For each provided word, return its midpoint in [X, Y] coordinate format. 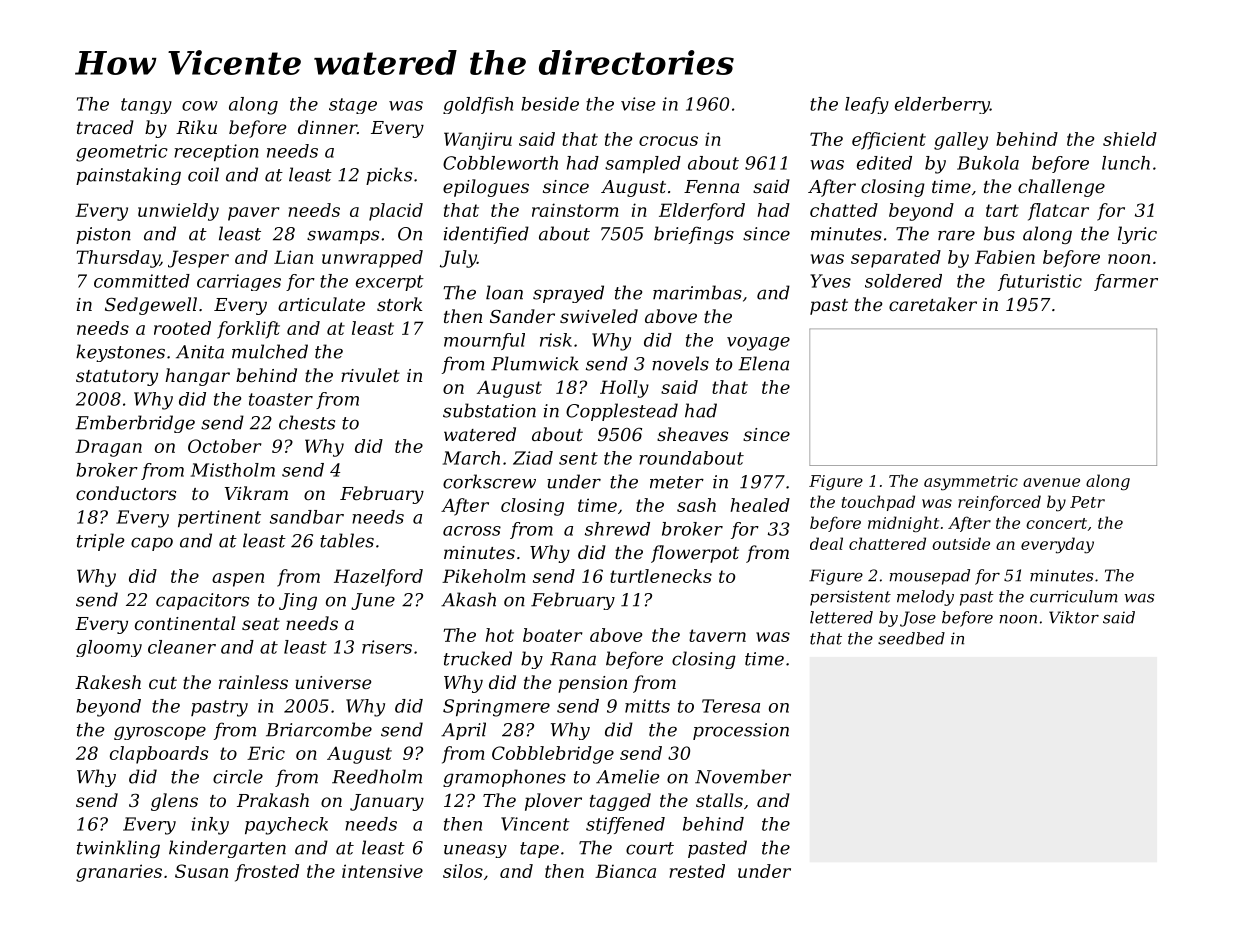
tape [539, 850]
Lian [293, 257]
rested [697, 871]
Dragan [108, 448]
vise [638, 104]
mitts [647, 706]
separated [896, 259]
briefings [694, 235]
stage [353, 106]
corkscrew [489, 481]
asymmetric [971, 483]
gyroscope [160, 733]
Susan [201, 871]
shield [1130, 139]
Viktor [1074, 617]
